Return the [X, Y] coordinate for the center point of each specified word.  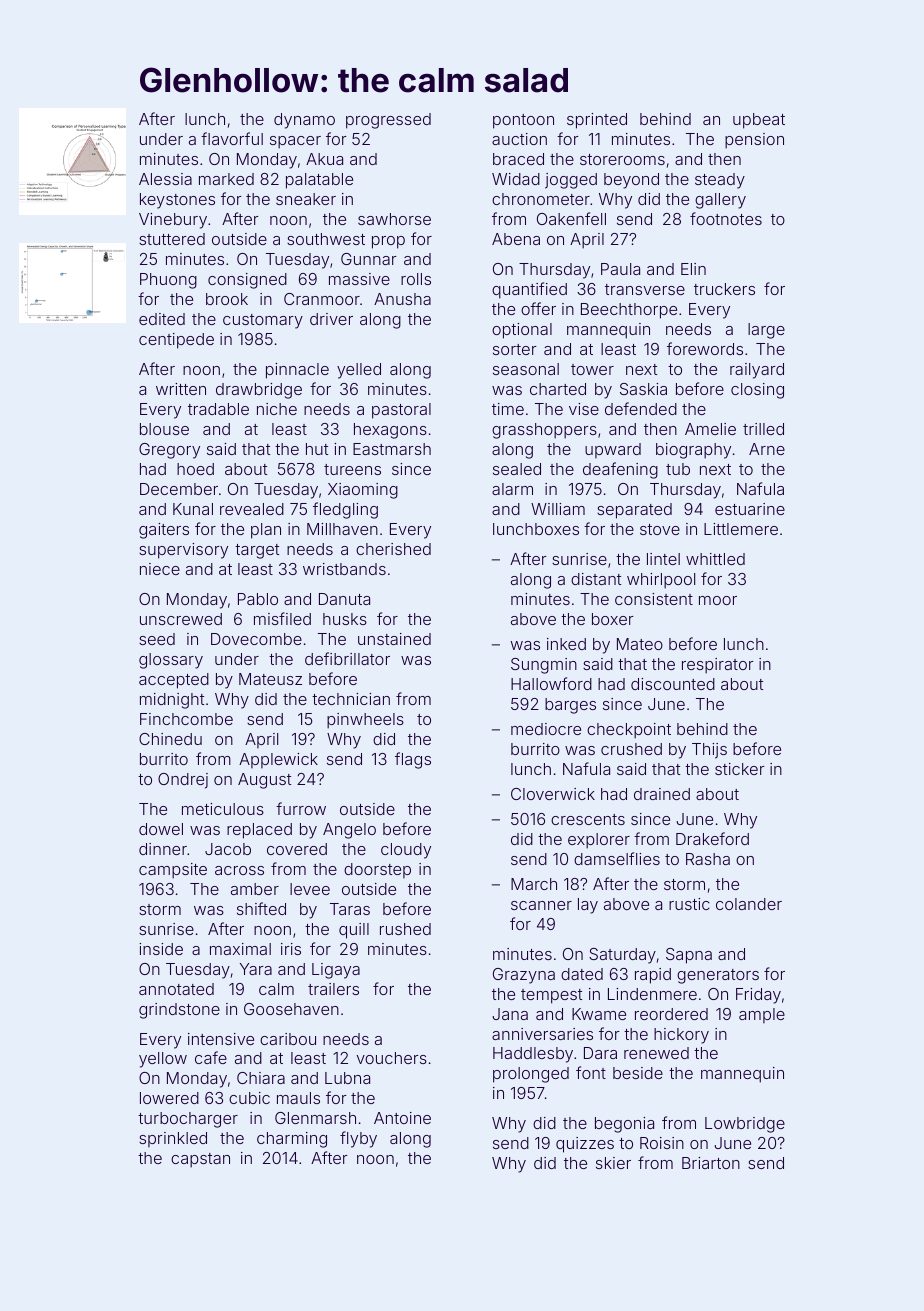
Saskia [643, 389]
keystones [177, 201]
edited [162, 319]
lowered [169, 1098]
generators [718, 976]
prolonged [531, 1075]
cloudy [406, 851]
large [766, 331]
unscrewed [181, 619]
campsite [173, 871]
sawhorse [394, 219]
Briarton [711, 1163]
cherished [393, 549]
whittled [715, 559]
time [508, 409]
